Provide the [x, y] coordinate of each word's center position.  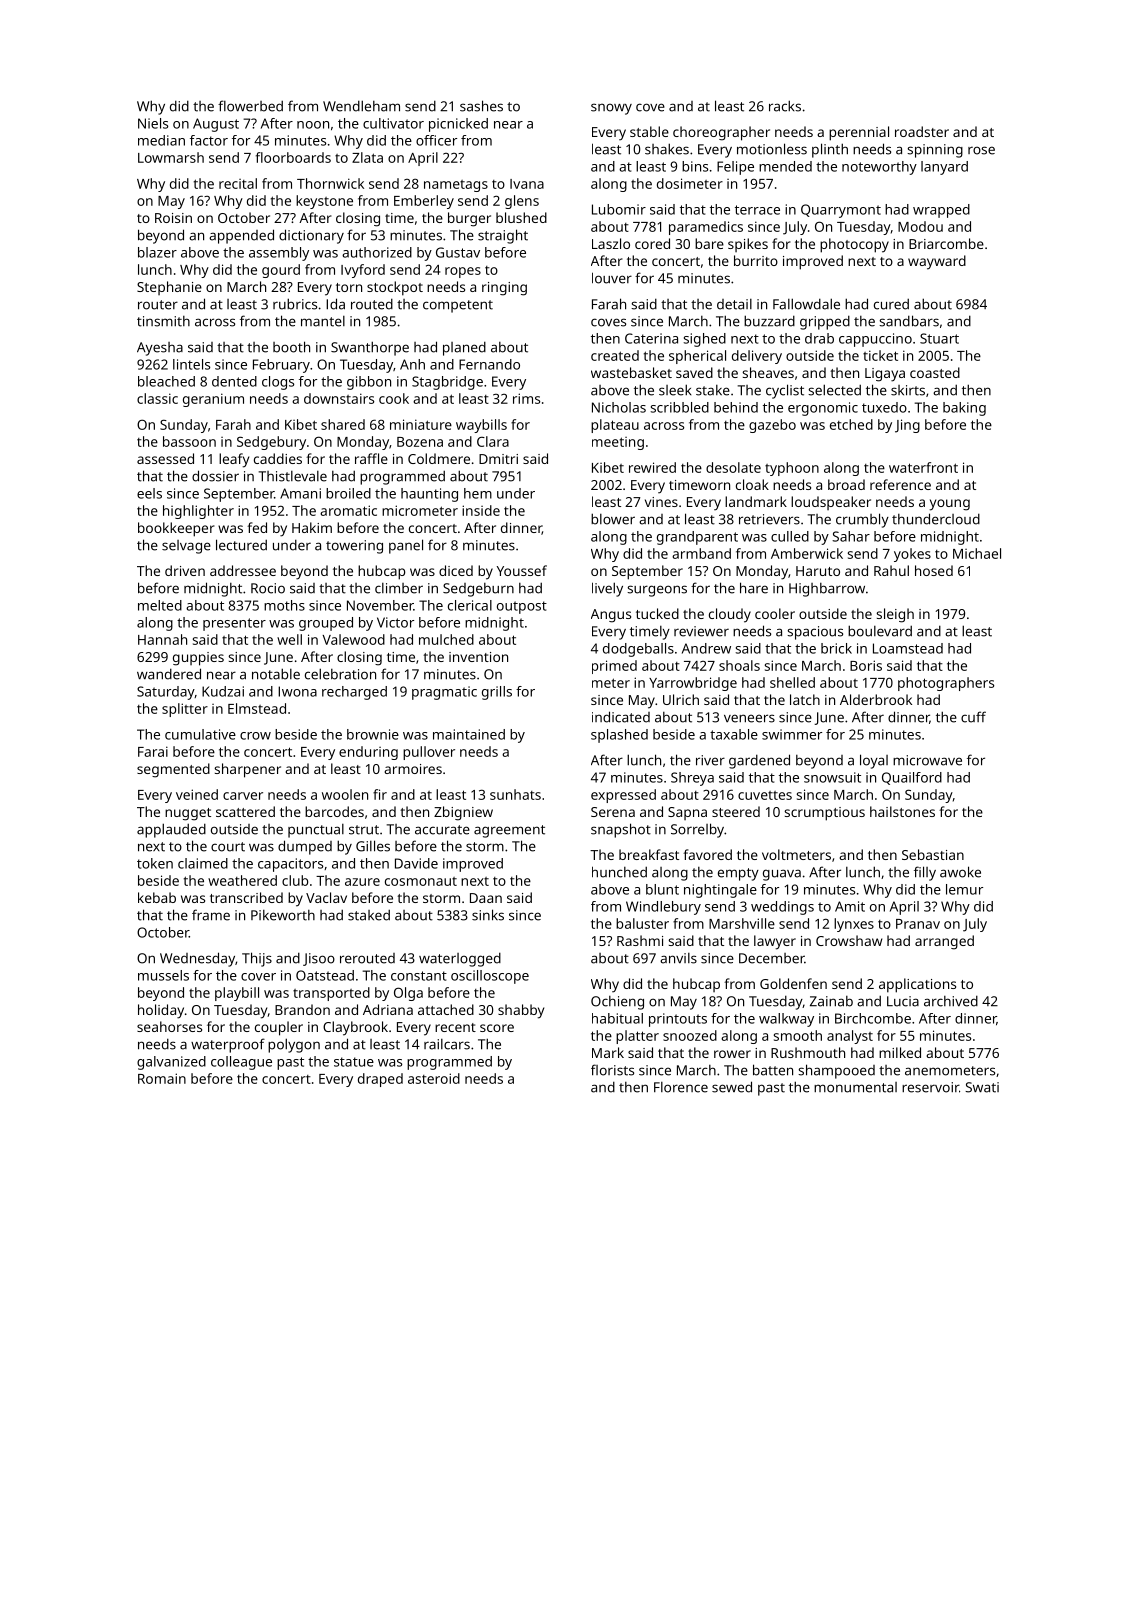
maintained [469, 734]
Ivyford [363, 271]
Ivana [527, 184]
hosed [934, 570]
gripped [825, 322]
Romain [162, 1078]
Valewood [353, 639]
